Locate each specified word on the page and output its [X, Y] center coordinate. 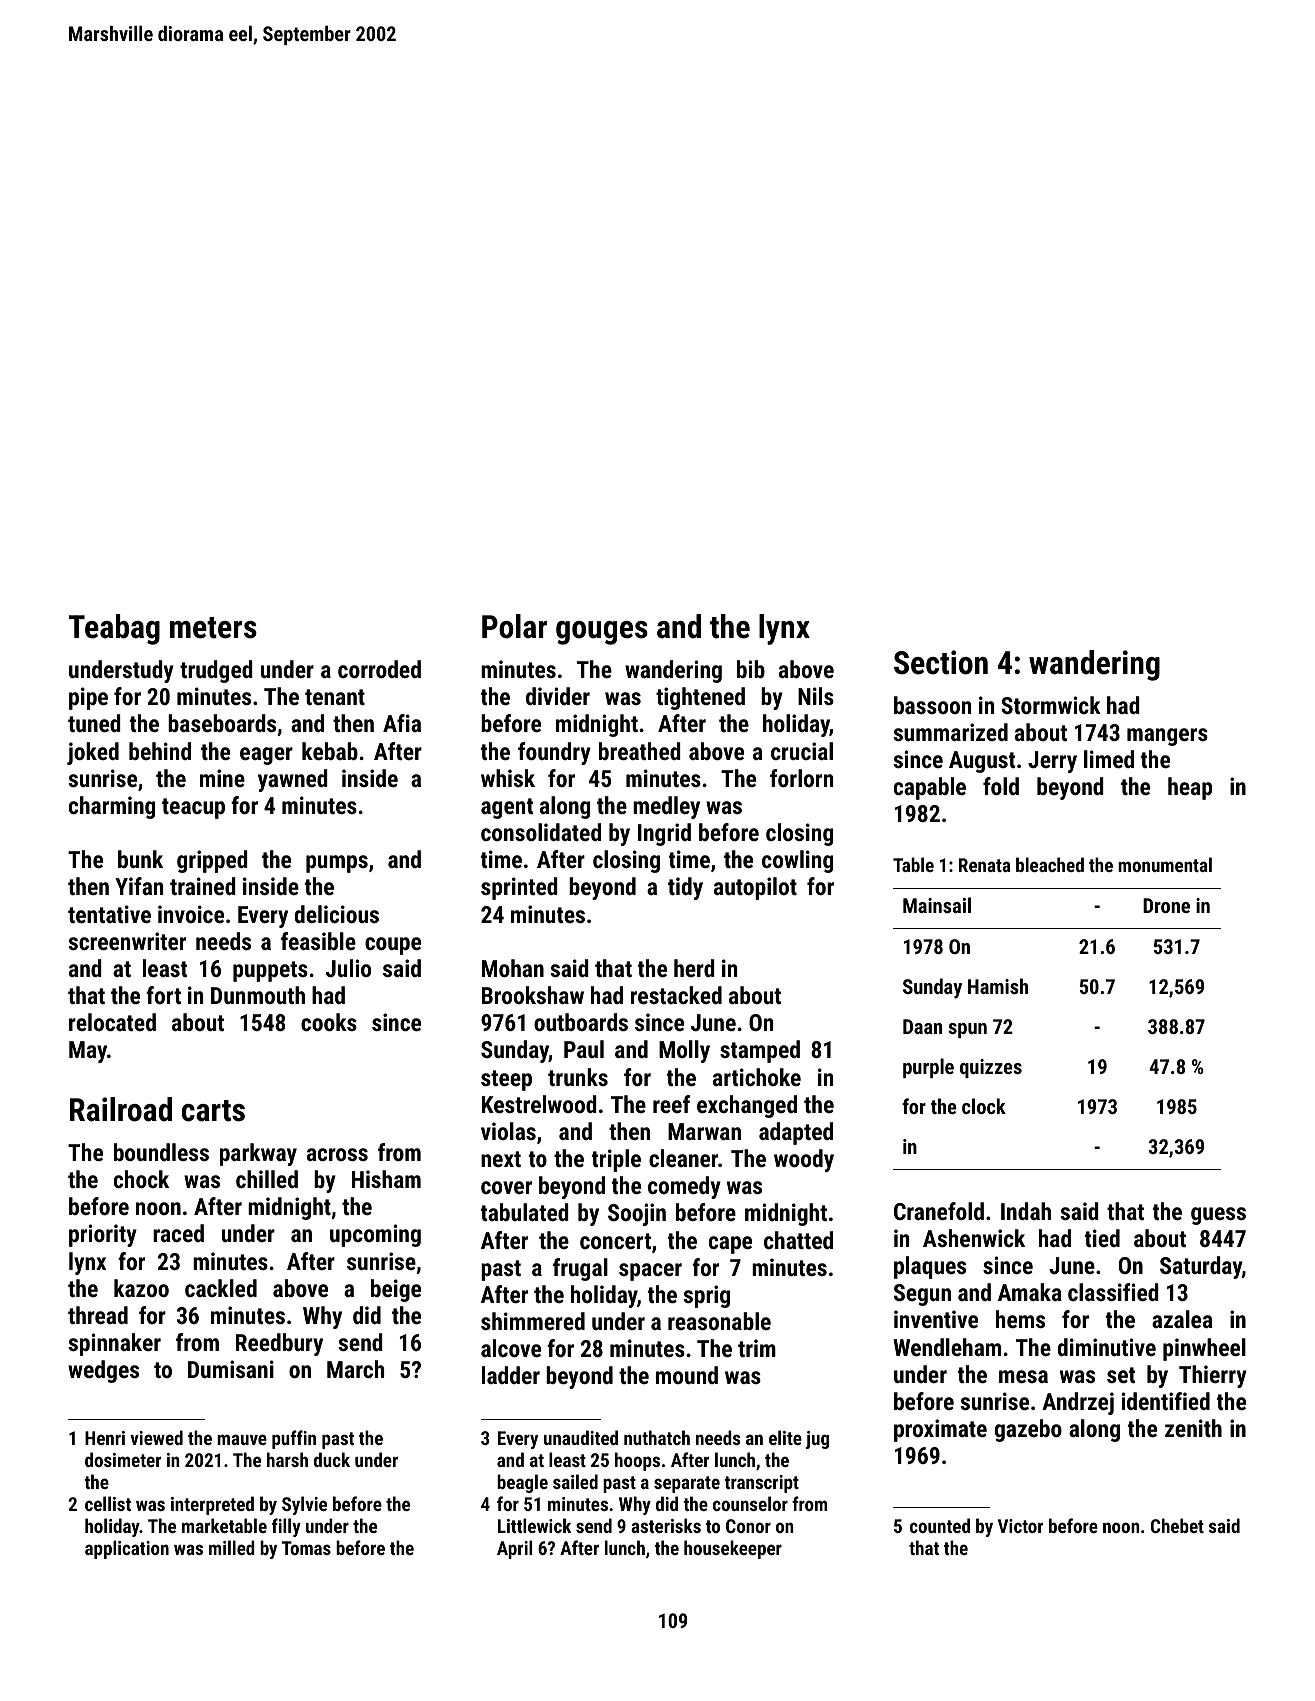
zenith [1193, 1428]
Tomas [306, 1548]
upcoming [375, 1235]
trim [757, 1348]
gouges [602, 633]
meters [213, 628]
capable [930, 788]
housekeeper [733, 1549]
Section [941, 662]
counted [940, 1525]
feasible [318, 941]
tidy [685, 888]
